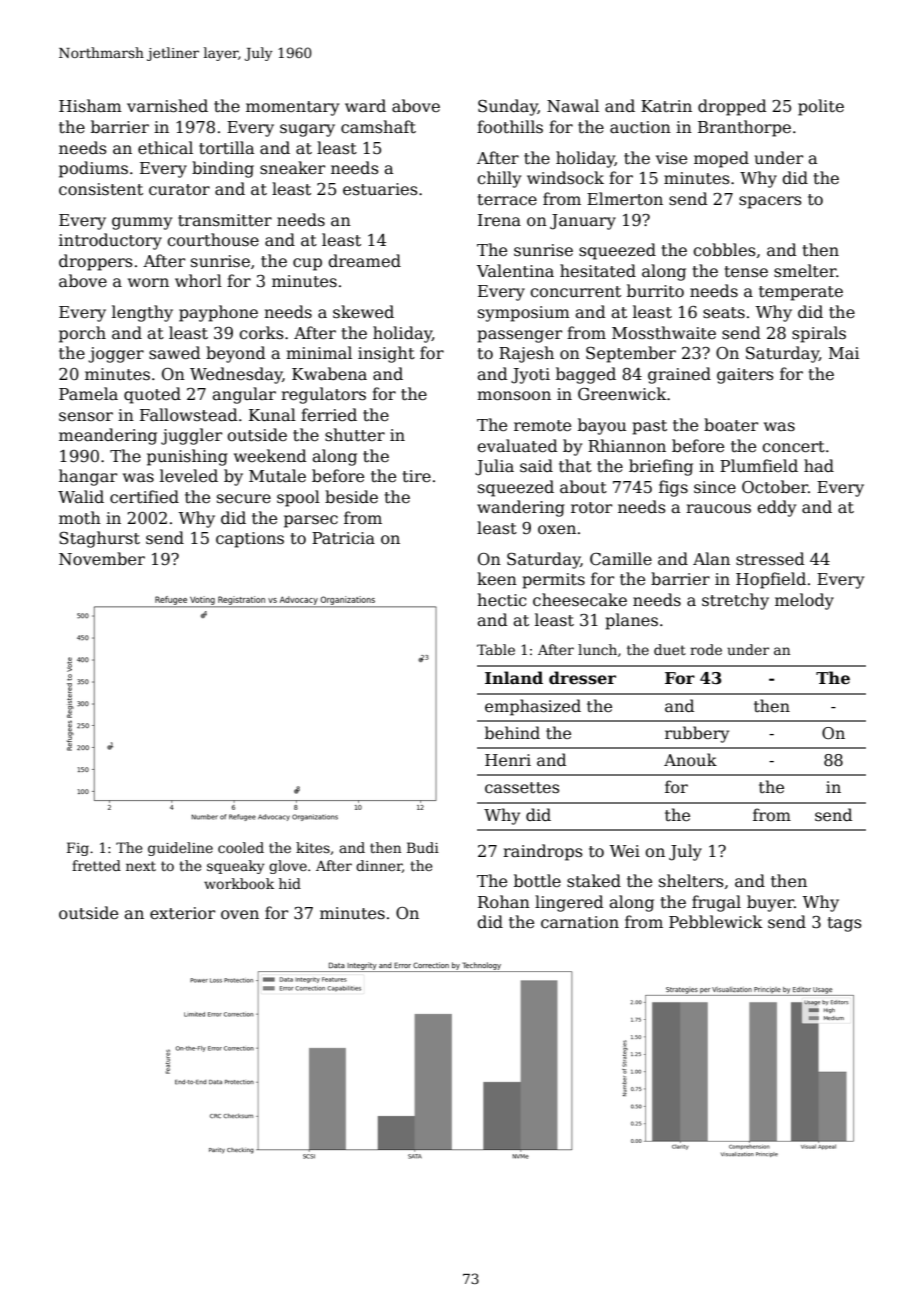 This screenshot has height=1308, width=924. Describe the element at coordinates (504, 902) in the screenshot. I see `Rohan` at that location.
